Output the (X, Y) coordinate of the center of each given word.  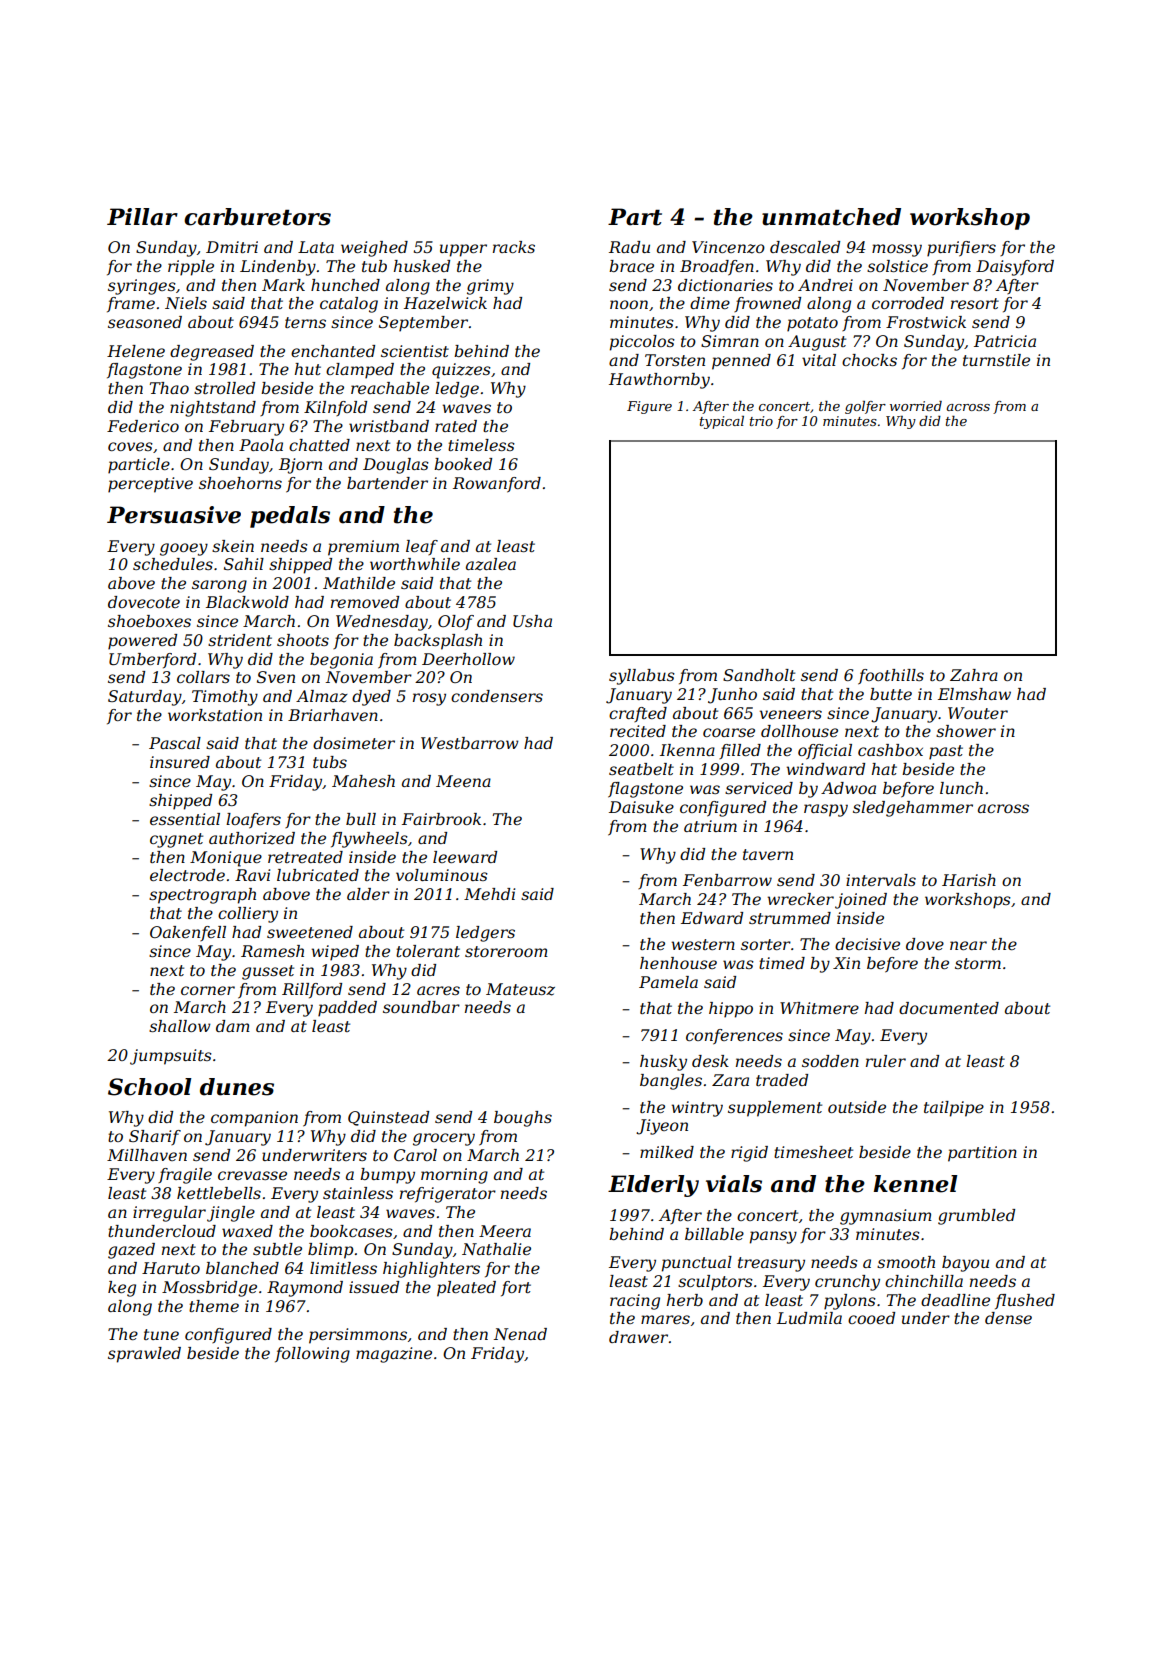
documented (949, 1008)
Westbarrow (470, 743)
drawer (638, 1337)
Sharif (155, 1137)
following (312, 1355)
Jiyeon (662, 1127)
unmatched (831, 217)
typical (722, 422)
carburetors (257, 217)
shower (966, 731)
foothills (891, 677)
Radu (629, 247)
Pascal (175, 743)
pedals (290, 517)
